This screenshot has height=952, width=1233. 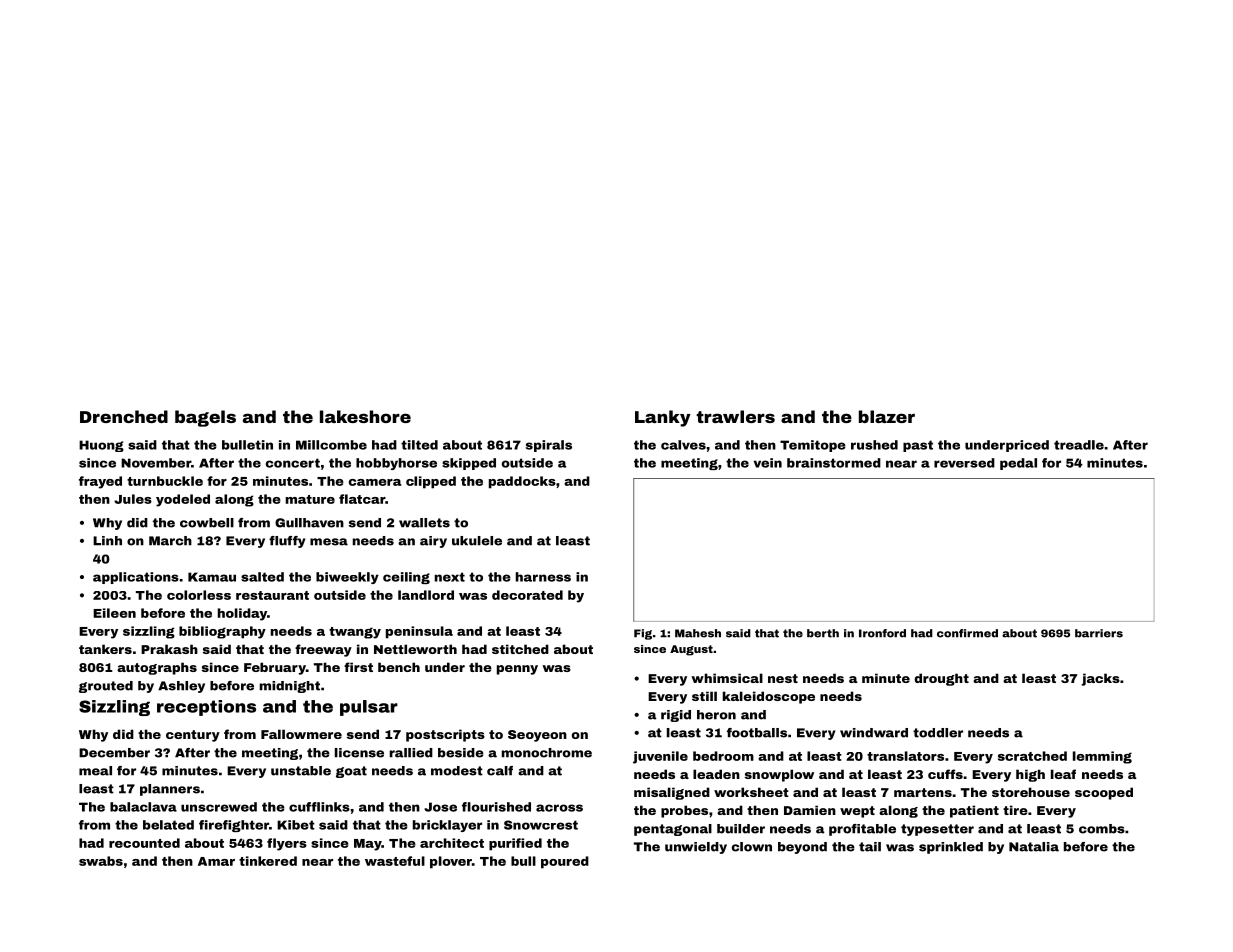 What do you see at coordinates (660, 757) in the screenshot?
I see `juvenile` at bounding box center [660, 757].
